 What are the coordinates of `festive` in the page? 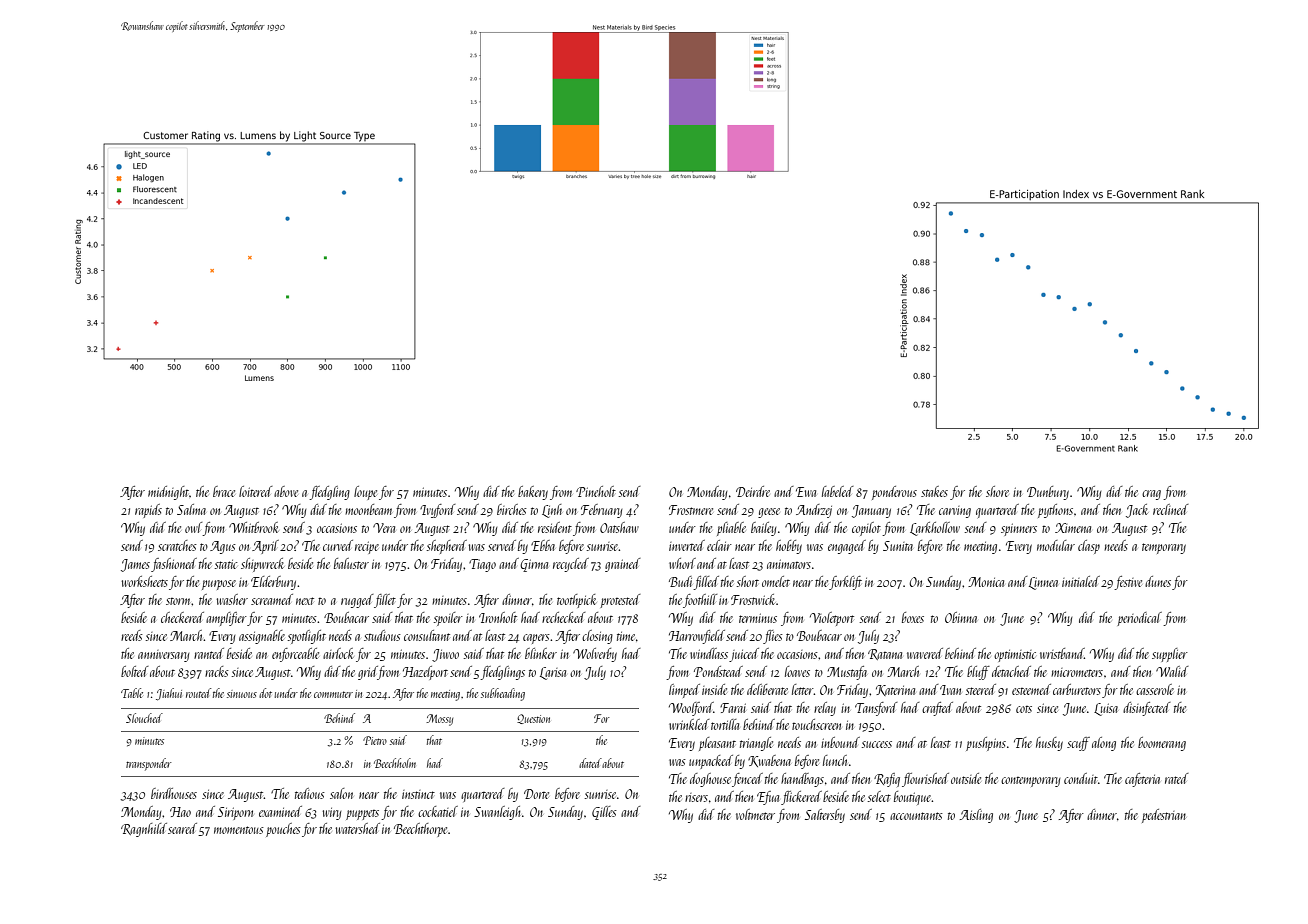 It's located at (1128, 583).
